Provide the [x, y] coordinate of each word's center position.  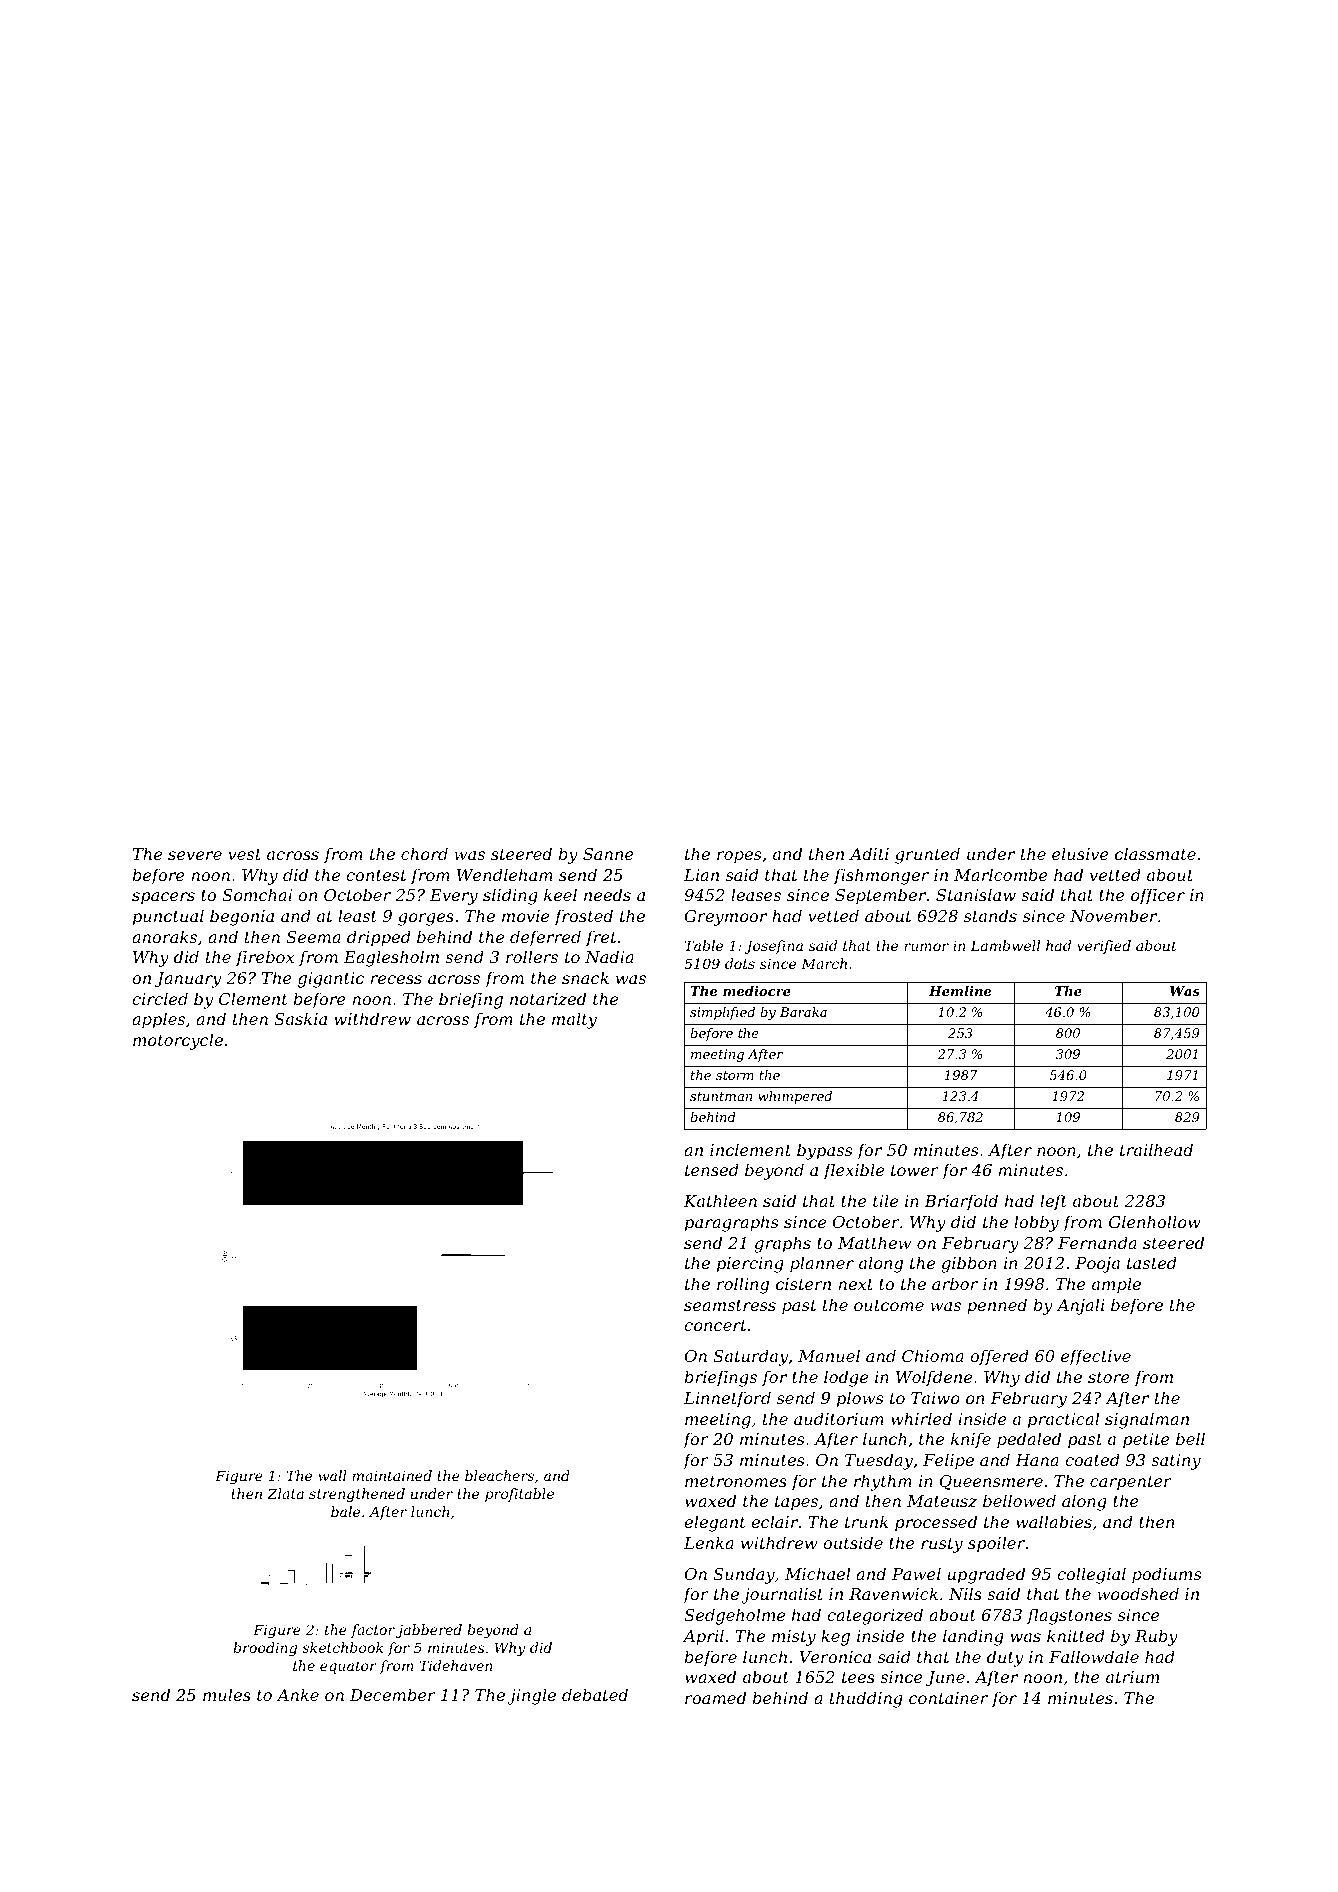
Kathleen [720, 1200]
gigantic [331, 980]
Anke [297, 1694]
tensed [712, 1169]
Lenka [709, 1542]
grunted [927, 855]
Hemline [960, 991]
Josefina [773, 947]
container [948, 1698]
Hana [1037, 1460]
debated [595, 1694]
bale [345, 1511]
